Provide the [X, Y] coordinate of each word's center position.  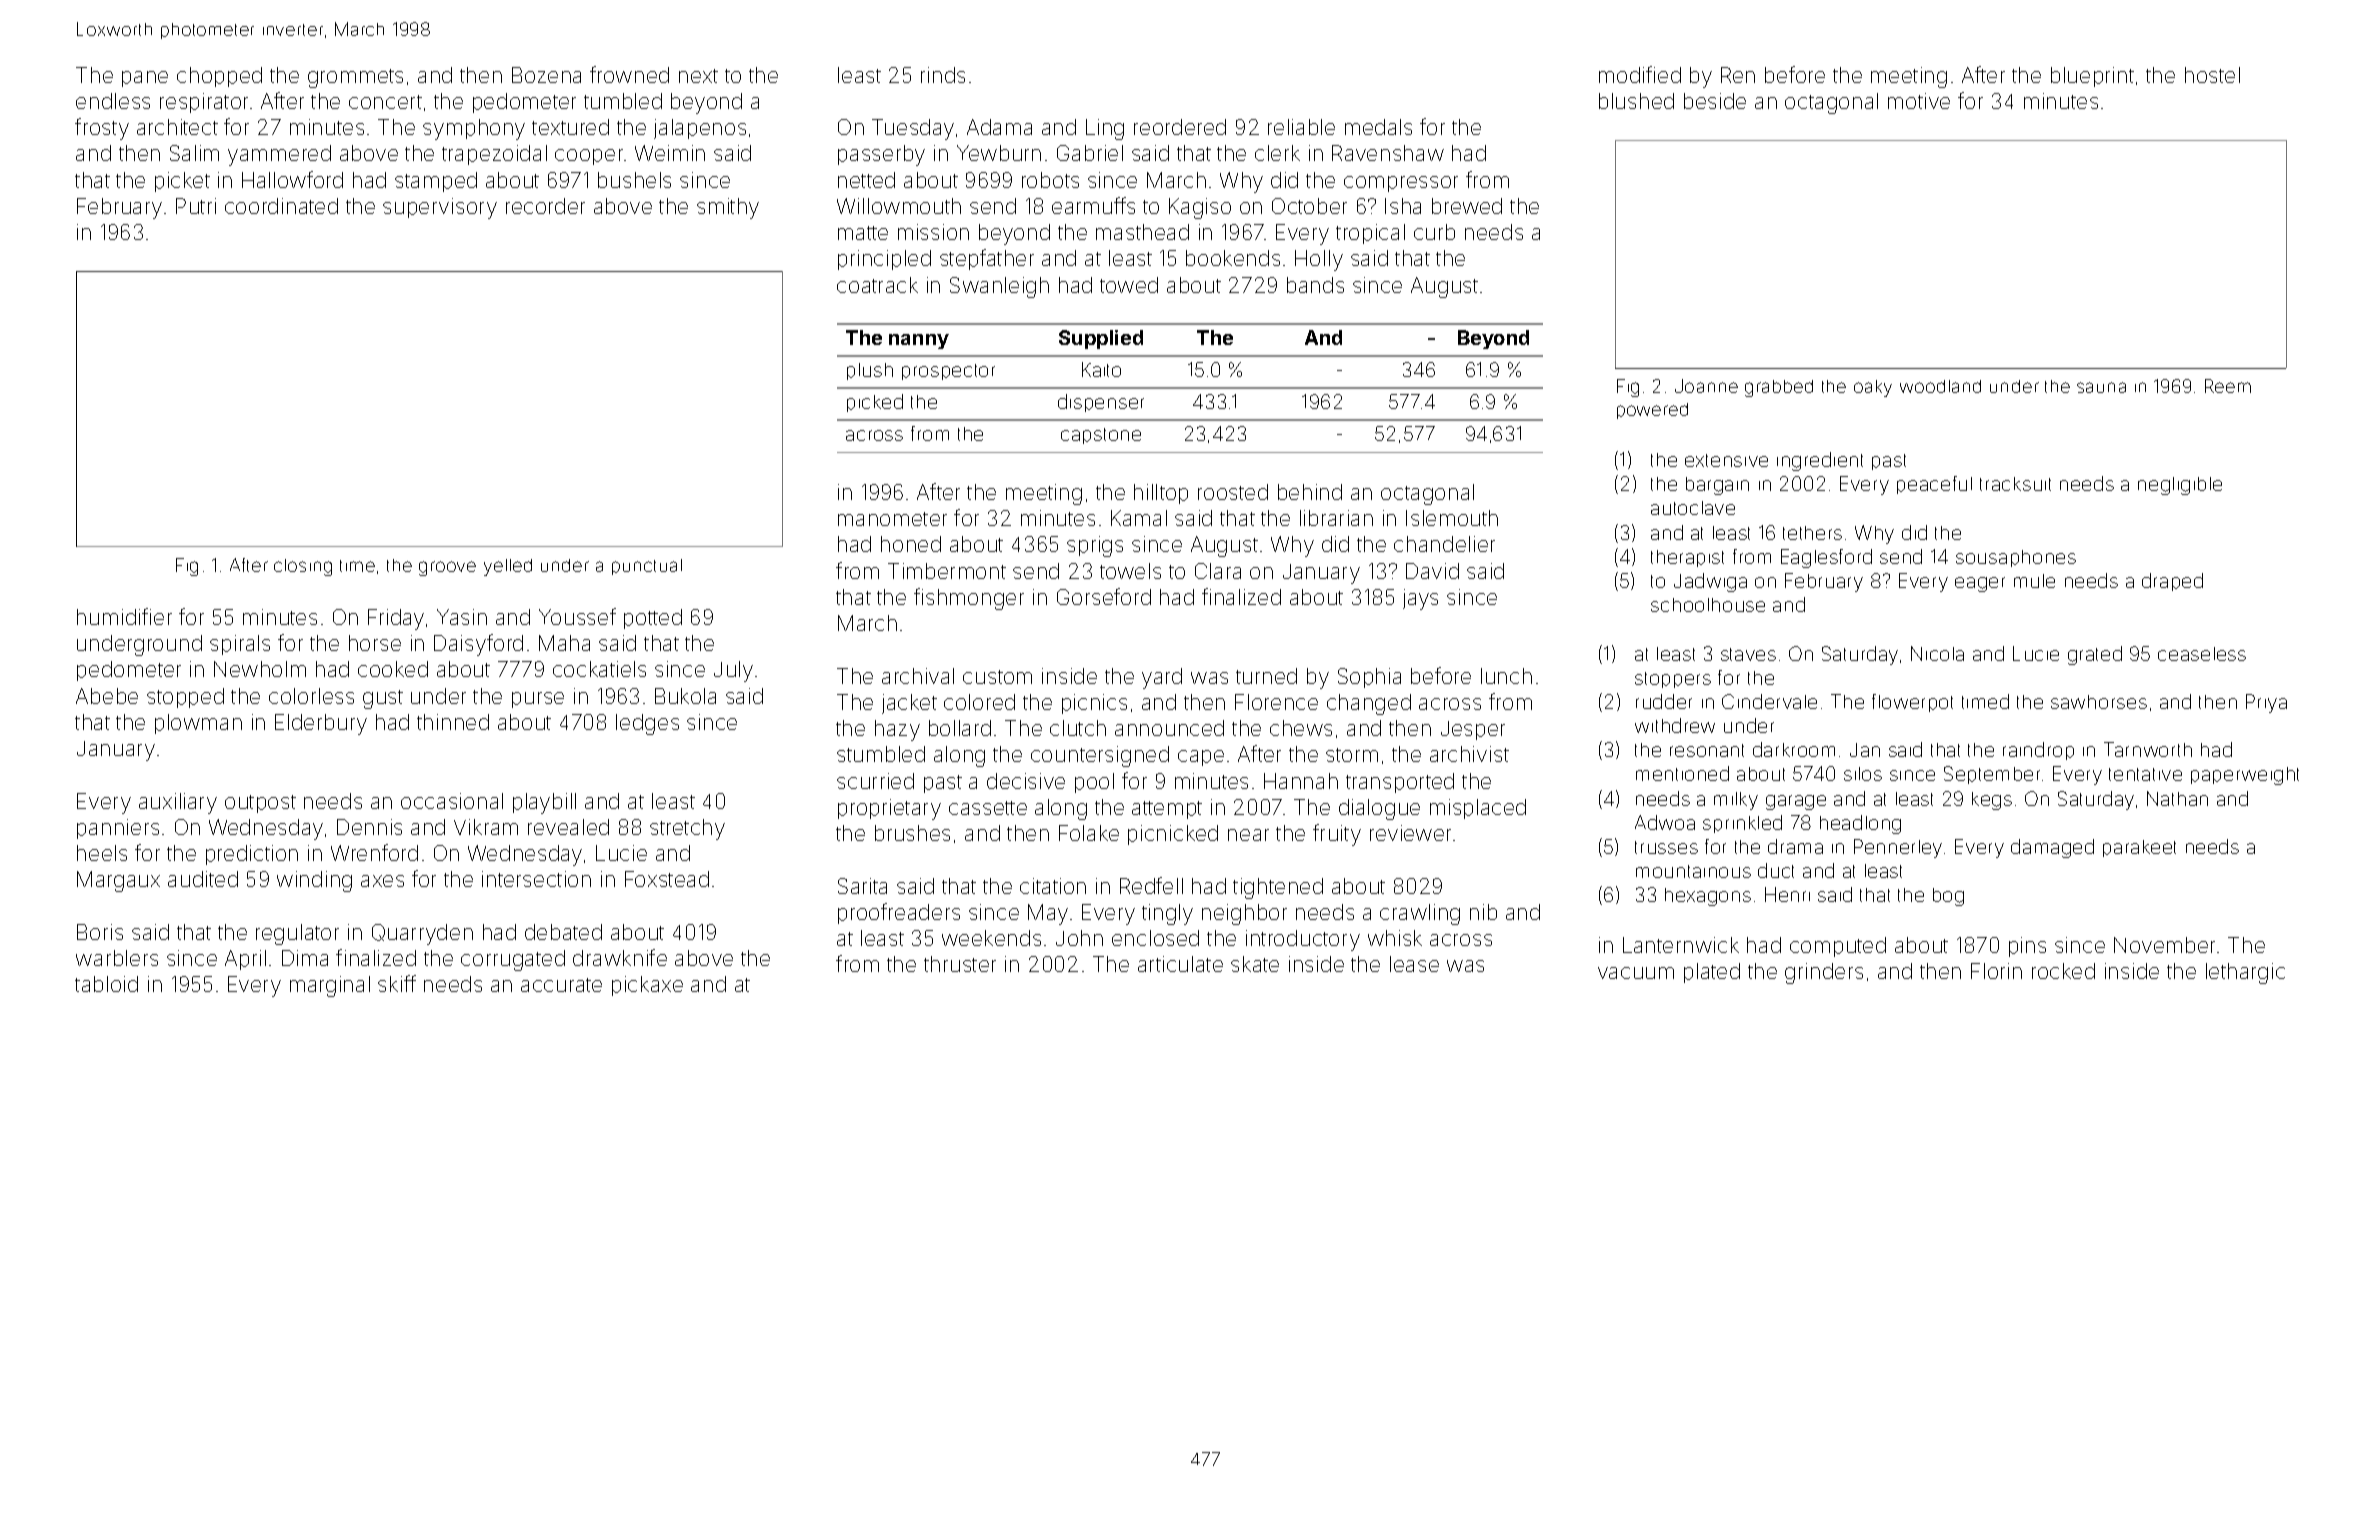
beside [1715, 101]
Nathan [2177, 798]
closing [303, 567]
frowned [629, 74]
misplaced [1478, 809]
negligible [2180, 486]
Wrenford [374, 852]
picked [875, 403]
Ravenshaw [1388, 153]
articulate [1180, 964]
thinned [453, 722]
